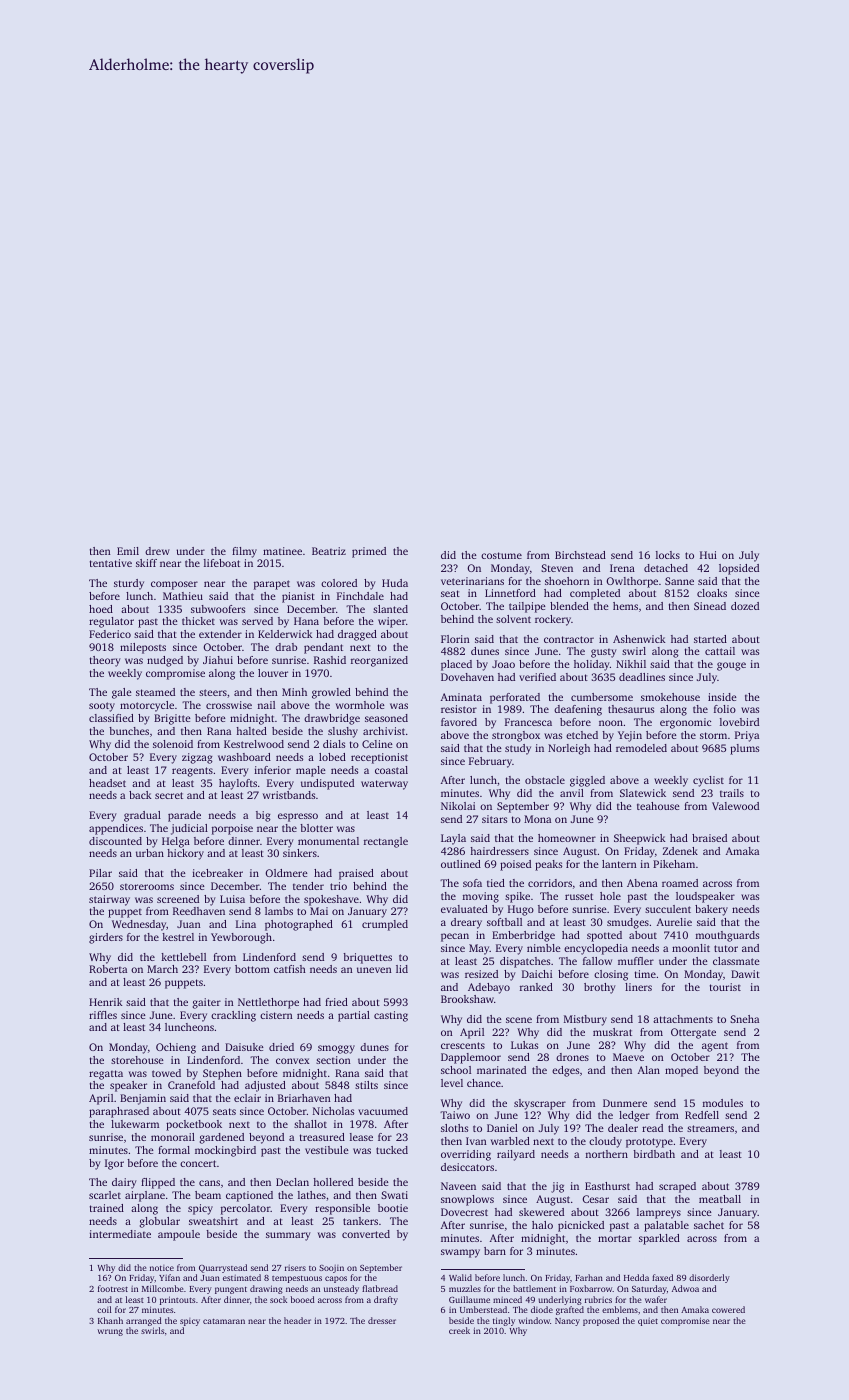  Describe the element at coordinates (110, 634) in the document. I see `Federico` at that location.
